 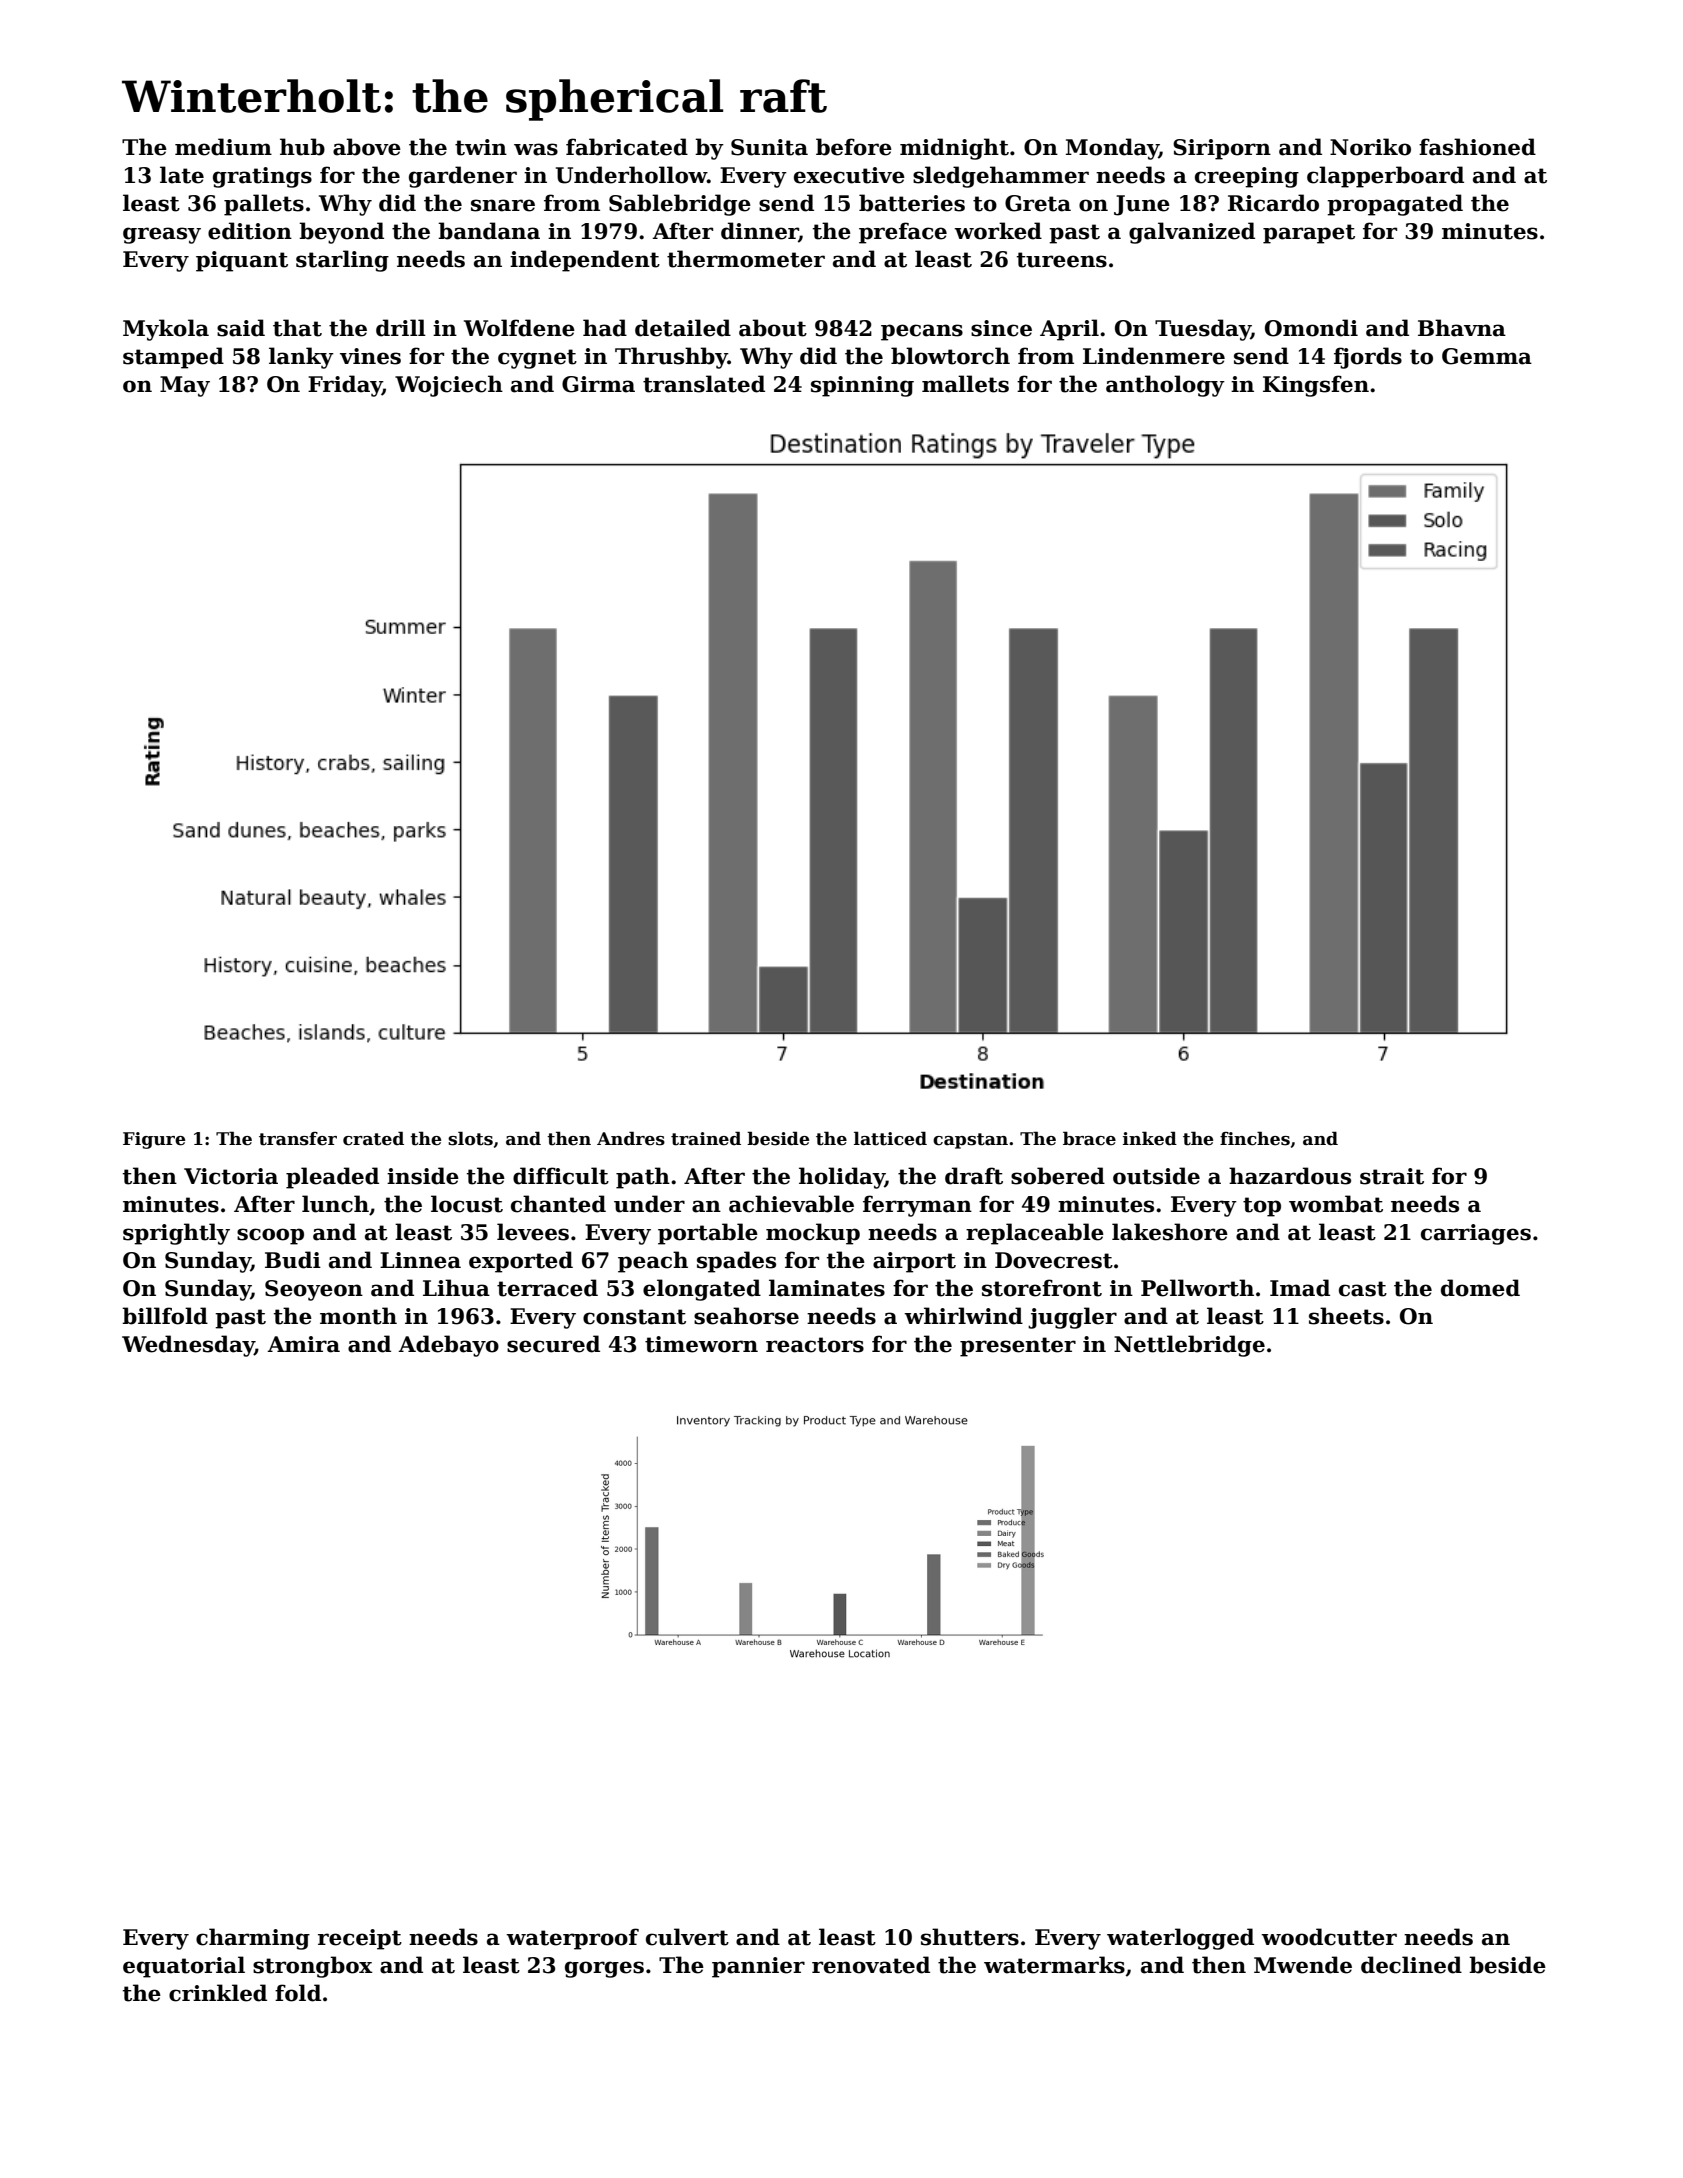 I want to click on piquant, so click(x=242, y=261).
